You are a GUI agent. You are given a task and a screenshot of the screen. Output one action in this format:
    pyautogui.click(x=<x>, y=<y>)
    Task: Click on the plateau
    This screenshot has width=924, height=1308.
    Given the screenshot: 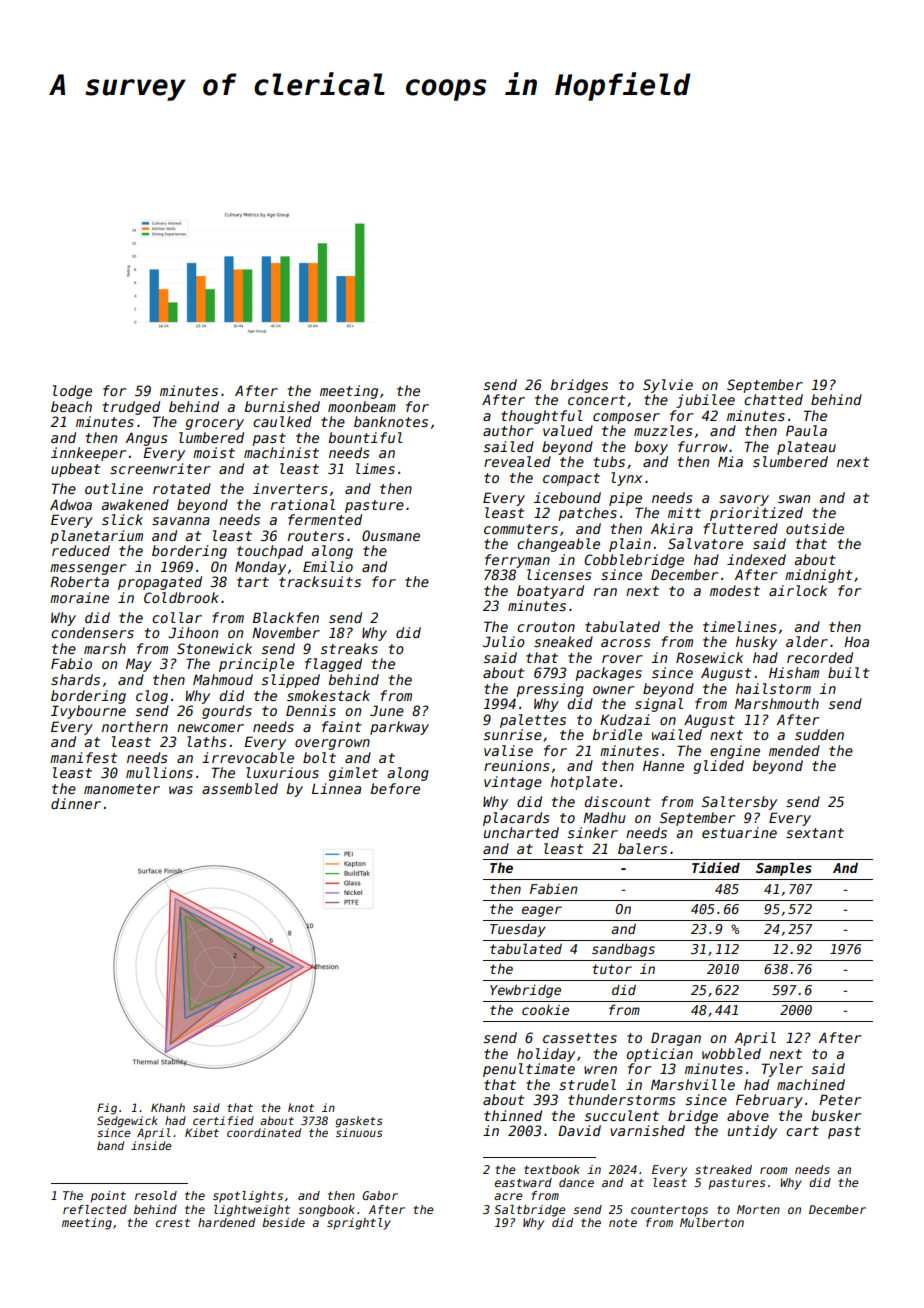 What is the action you would take?
    pyautogui.click(x=806, y=448)
